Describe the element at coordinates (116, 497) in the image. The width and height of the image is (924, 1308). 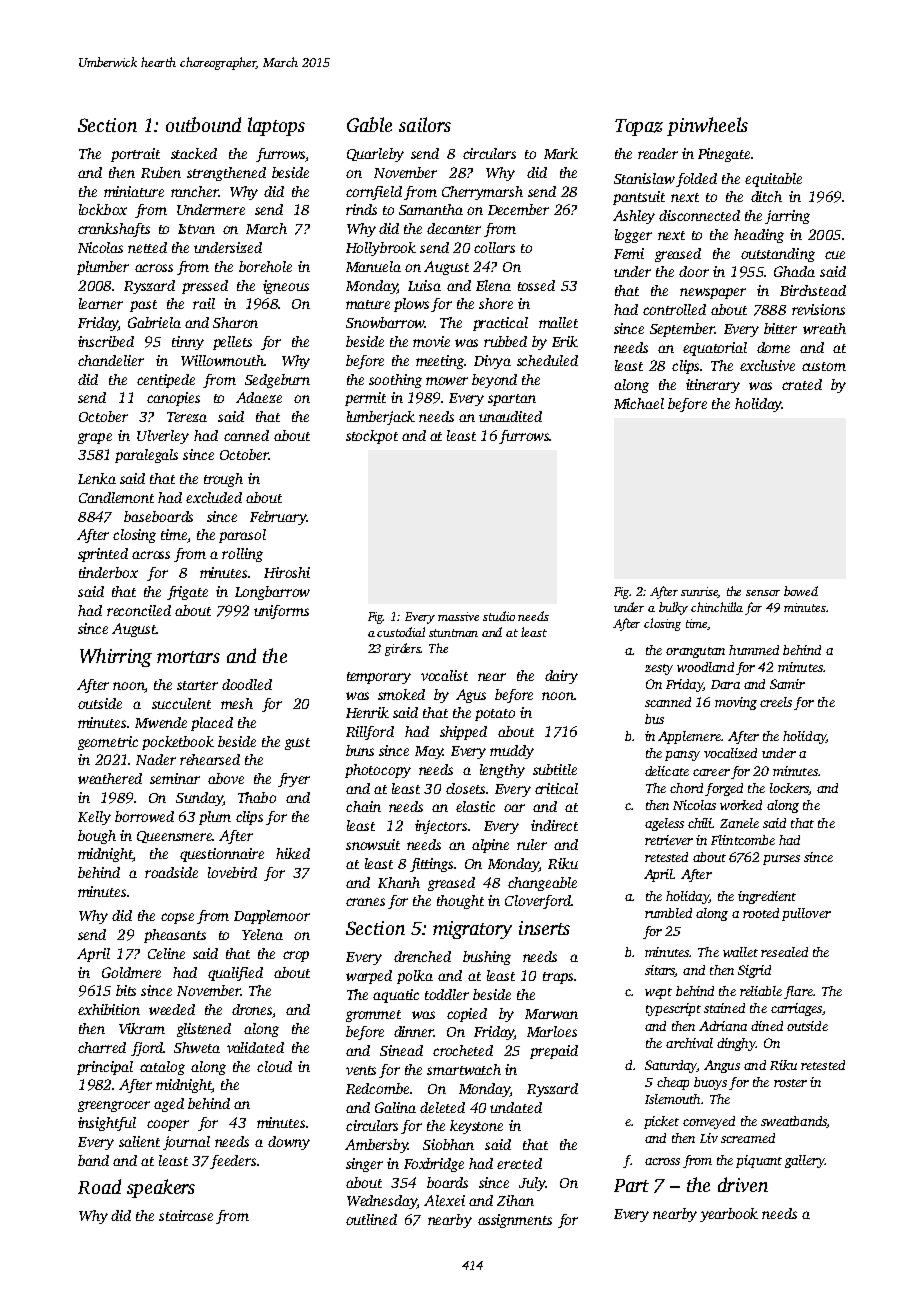
I see `Candlemont` at that location.
